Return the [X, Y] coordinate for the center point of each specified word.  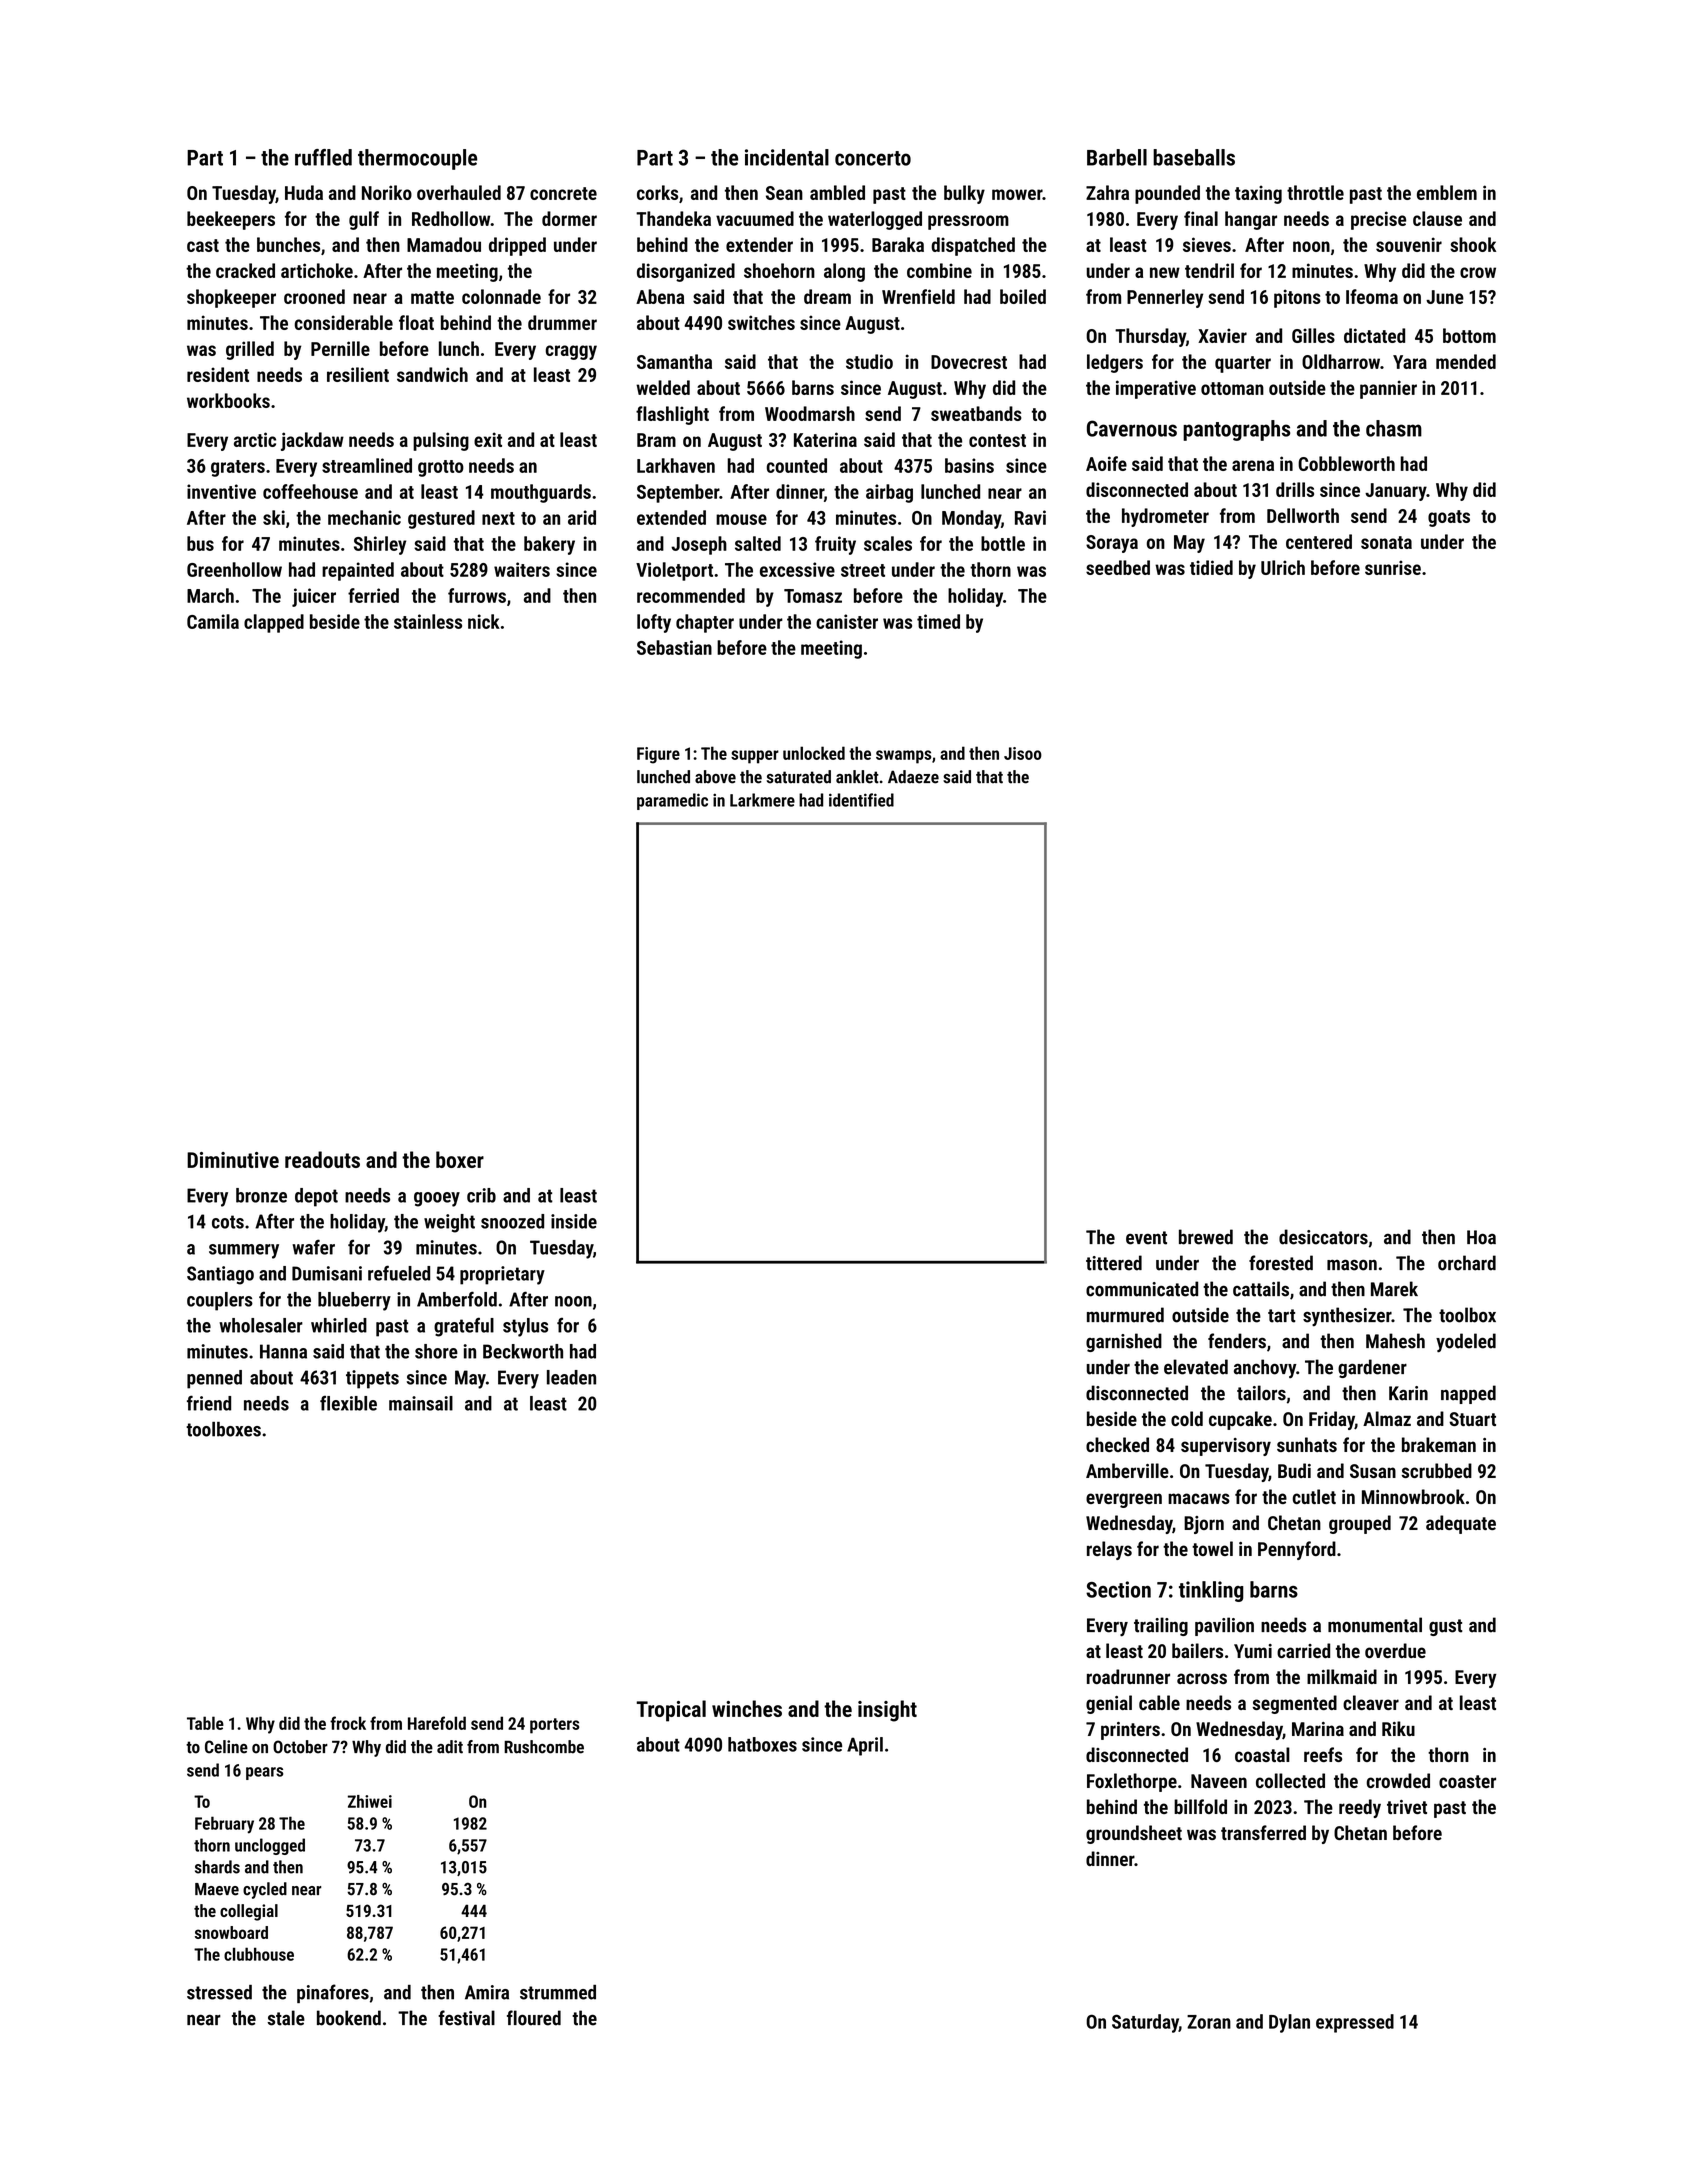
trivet [1407, 1807]
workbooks [228, 400]
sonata [1386, 542]
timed [938, 621]
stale [286, 2018]
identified [861, 800]
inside [574, 1221]
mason [1352, 1265]
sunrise [1393, 567]
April [865, 1746]
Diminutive [233, 1160]
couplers [220, 1301]
